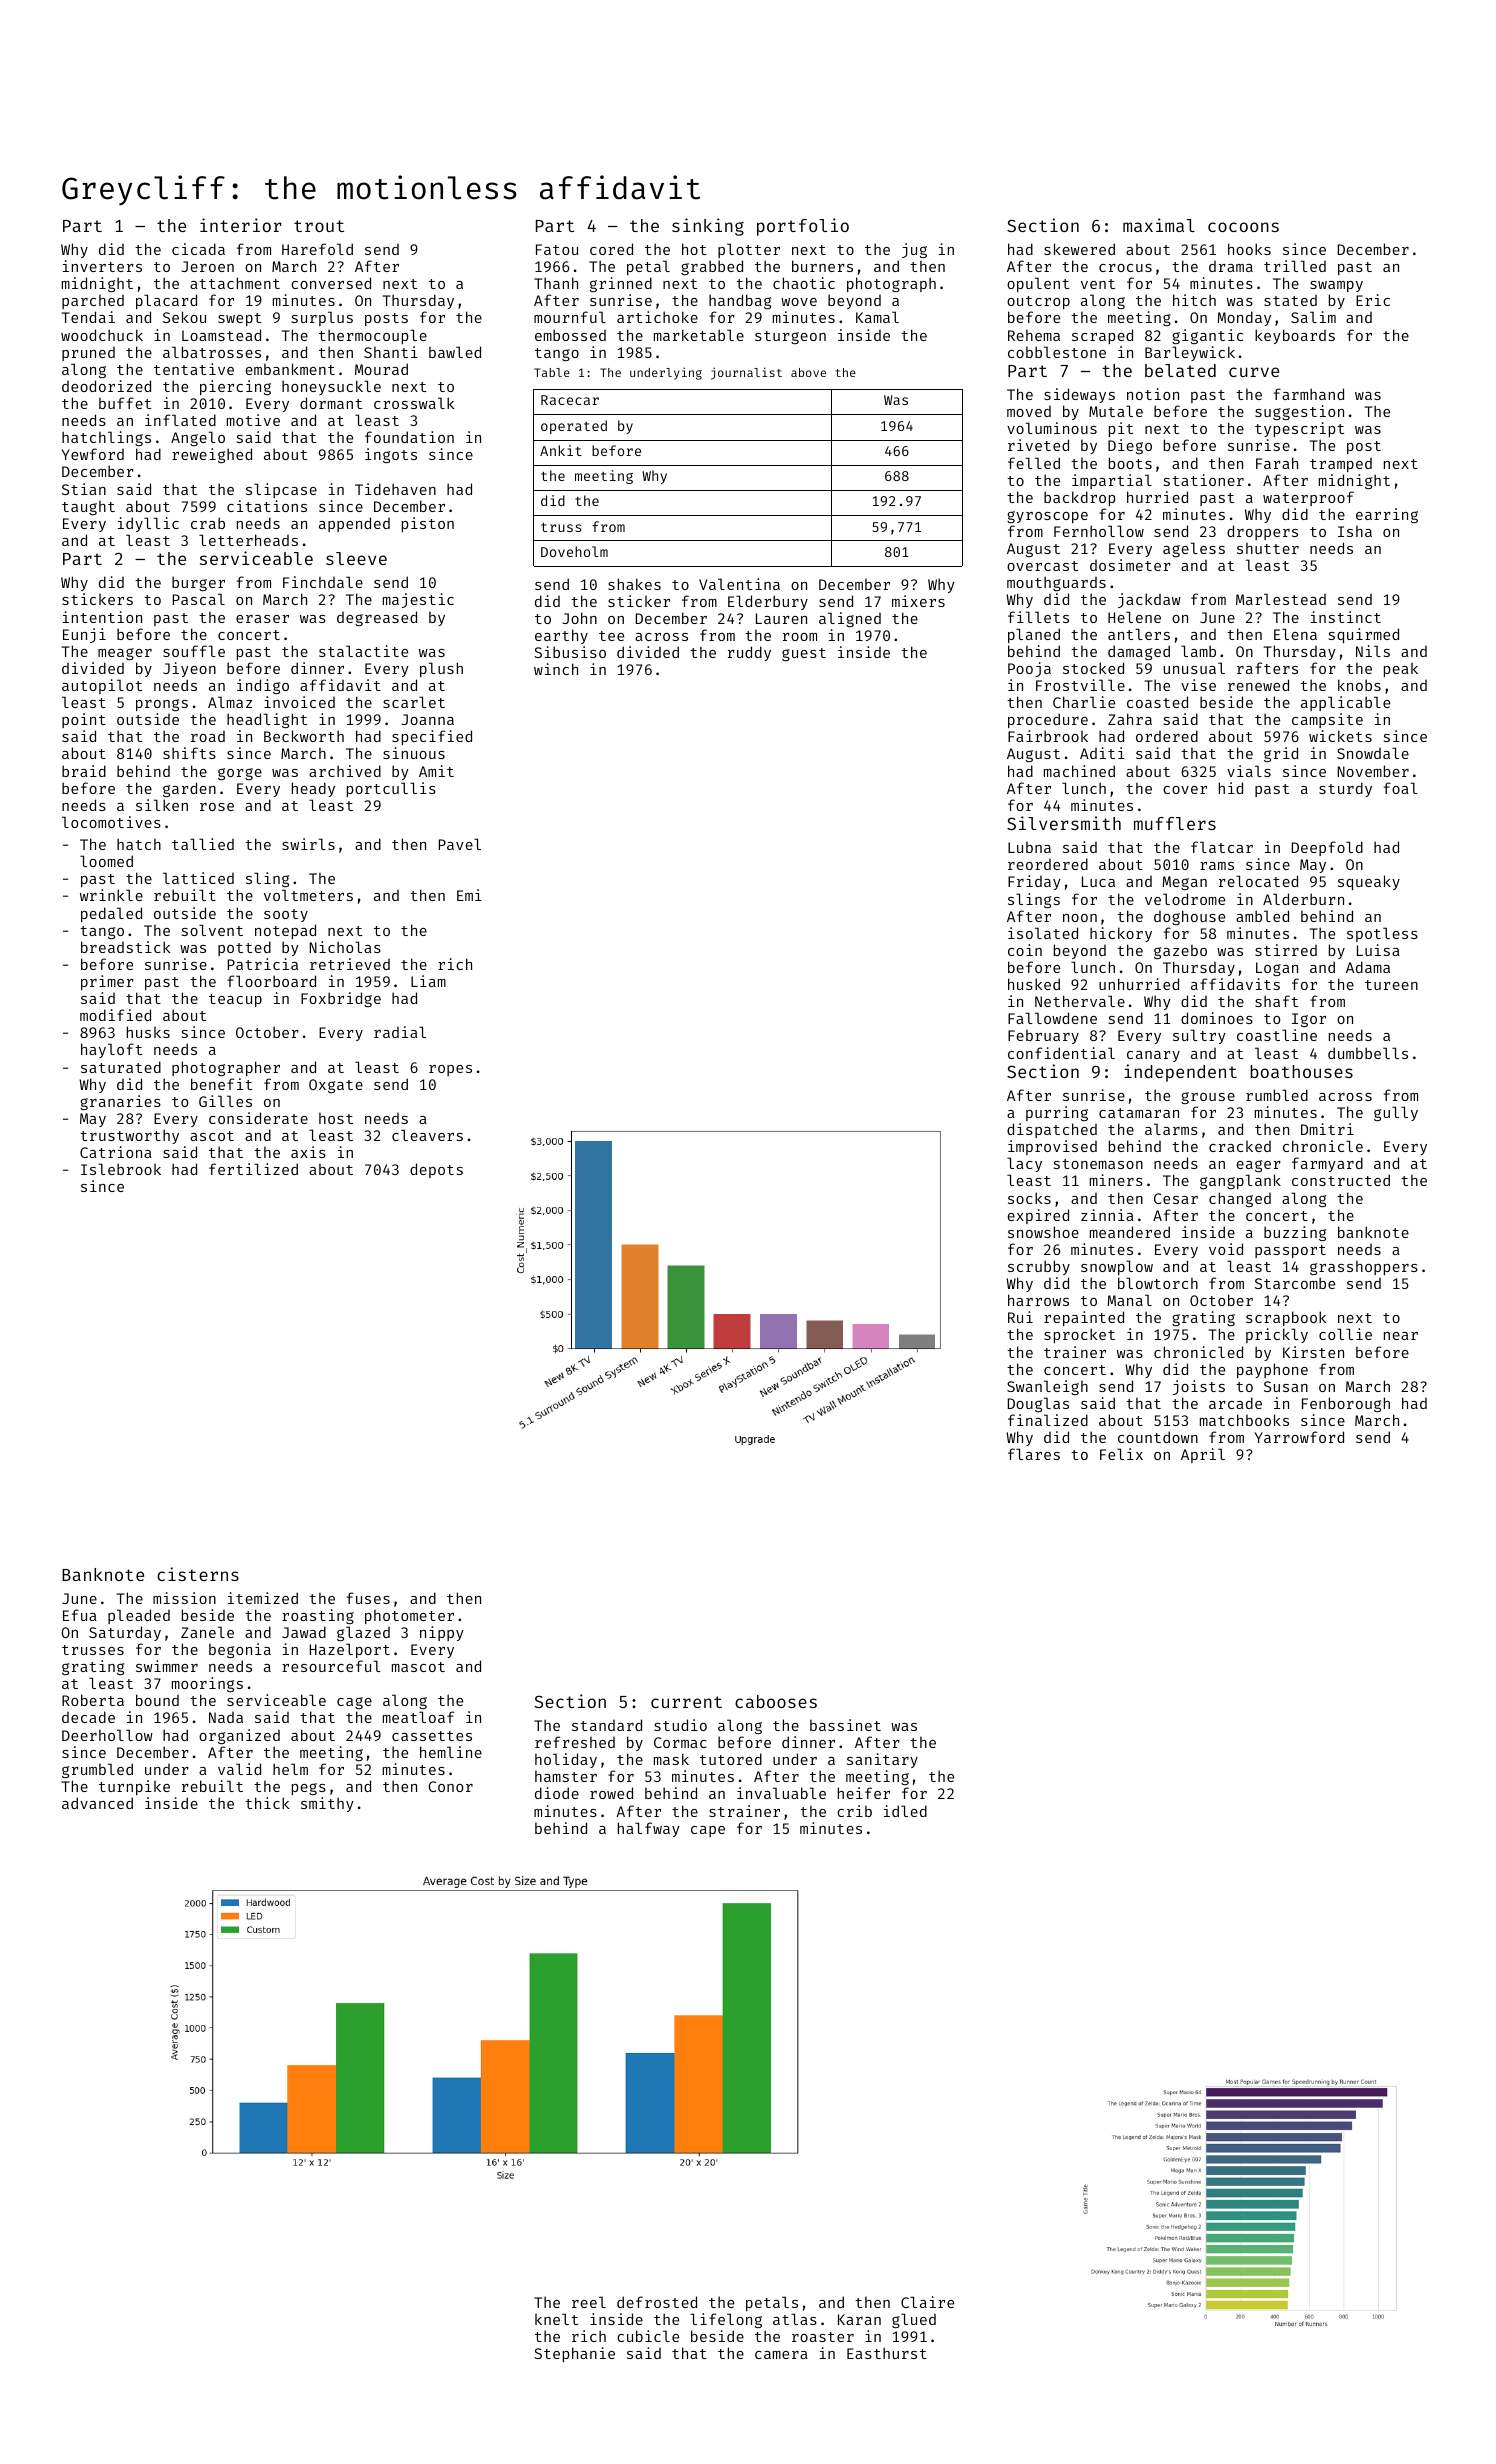  I want to click on souffle, so click(194, 651).
